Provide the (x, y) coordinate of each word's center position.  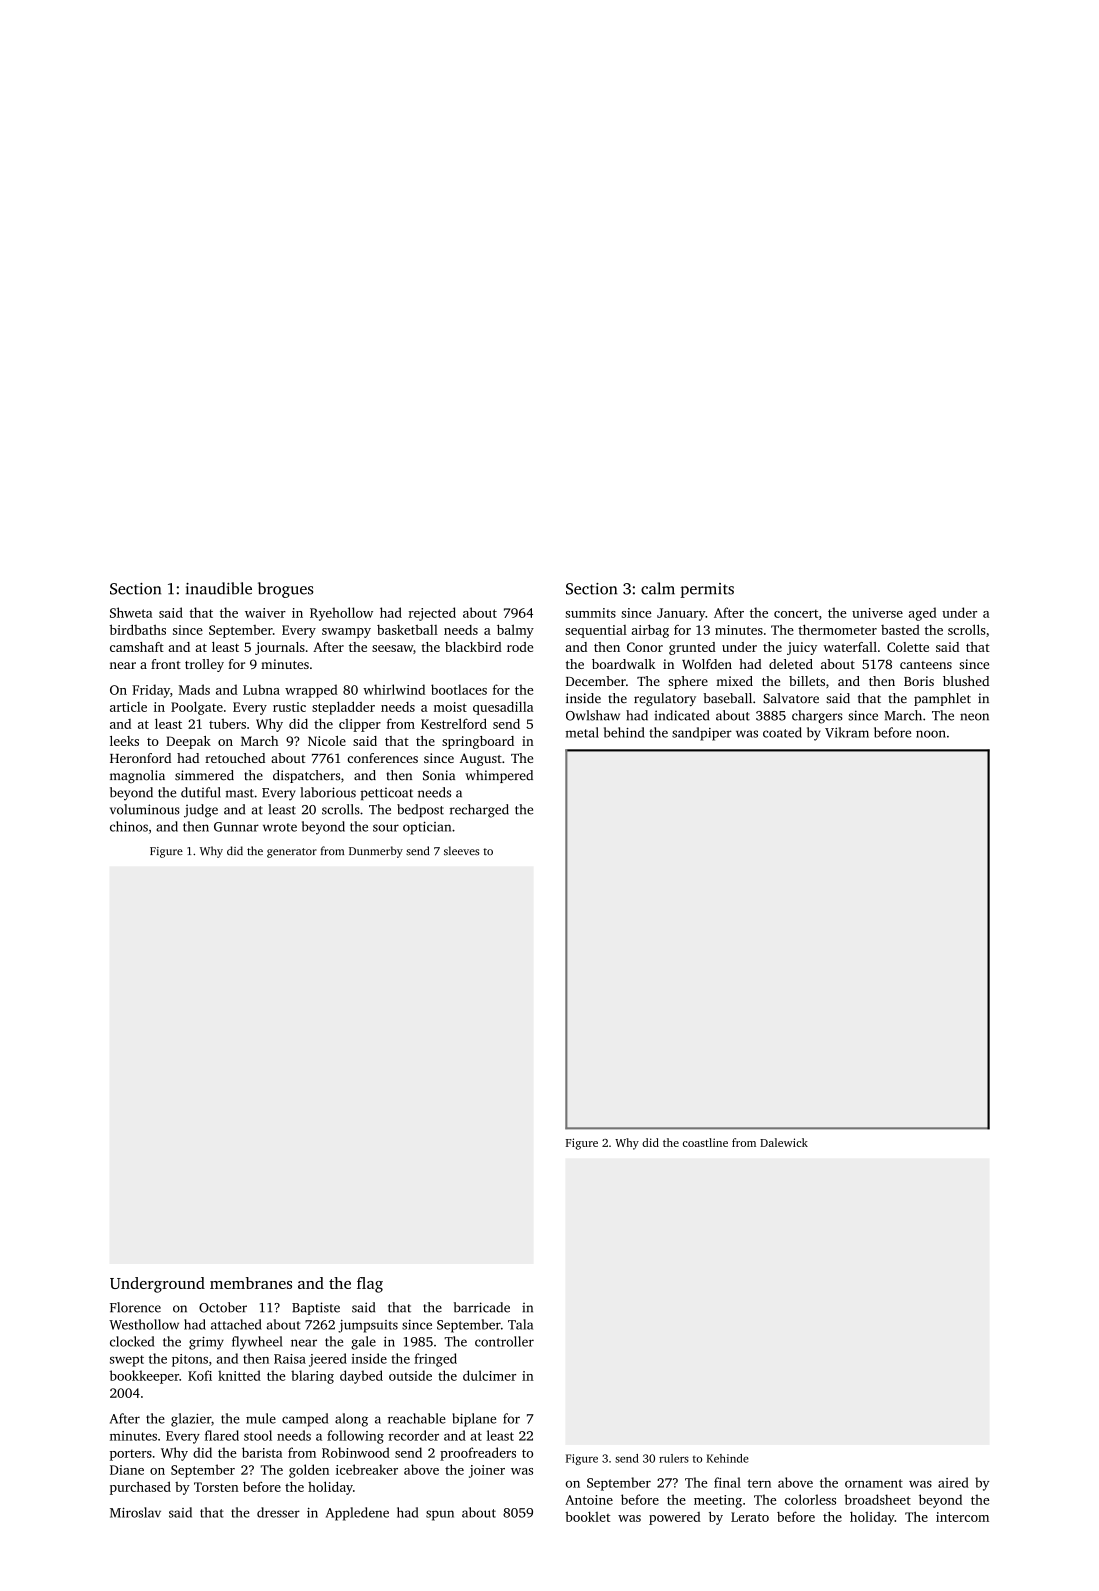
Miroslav (135, 1512)
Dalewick (784, 1142)
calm (658, 588)
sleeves (461, 850)
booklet (587, 1516)
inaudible (219, 588)
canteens (926, 665)
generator (292, 853)
